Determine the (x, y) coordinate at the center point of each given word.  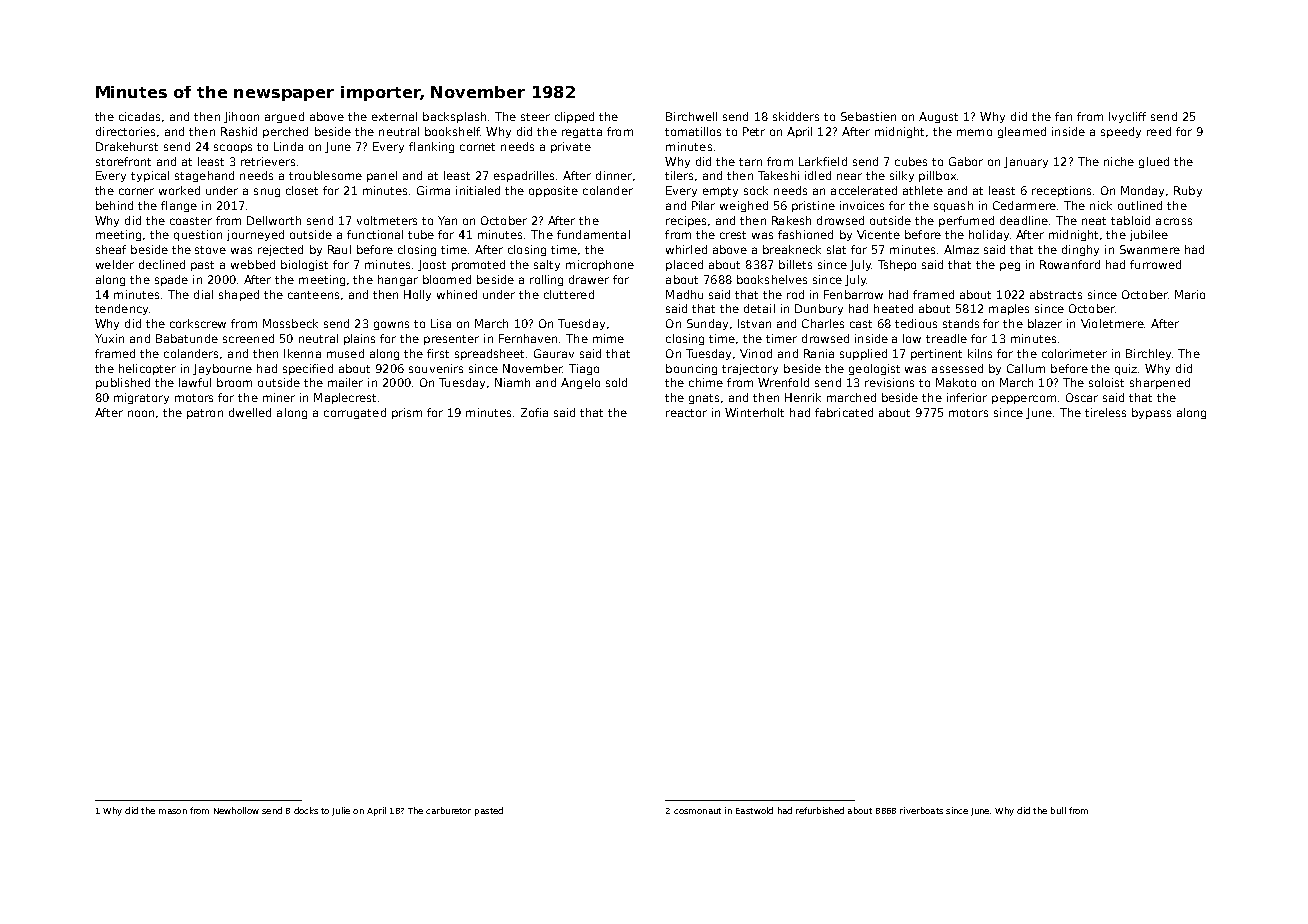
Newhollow (236, 810)
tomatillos (693, 131)
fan (1063, 116)
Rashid (239, 131)
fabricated (844, 412)
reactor (686, 413)
